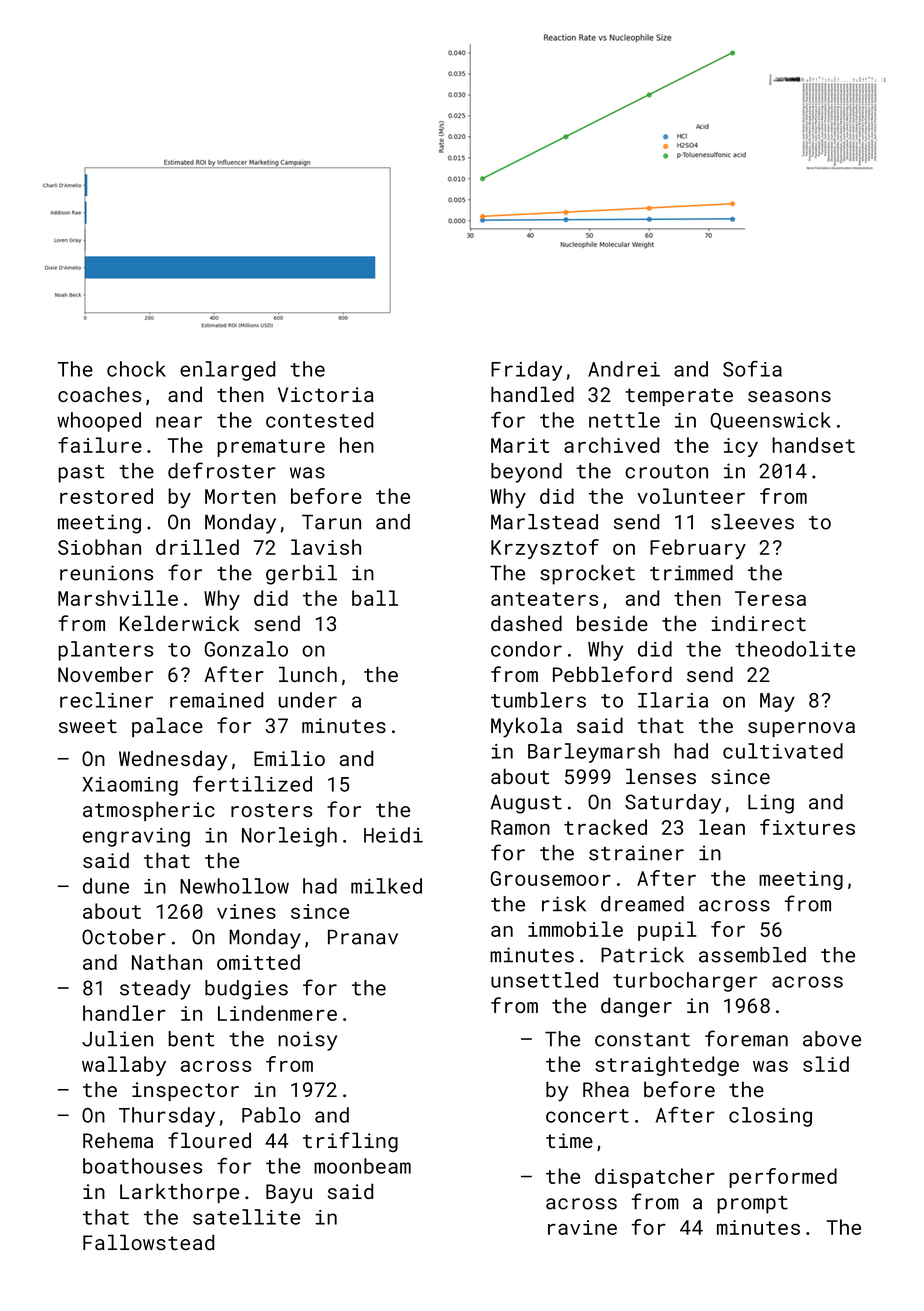  What do you see at coordinates (185, 1091) in the screenshot?
I see `inspector` at bounding box center [185, 1091].
